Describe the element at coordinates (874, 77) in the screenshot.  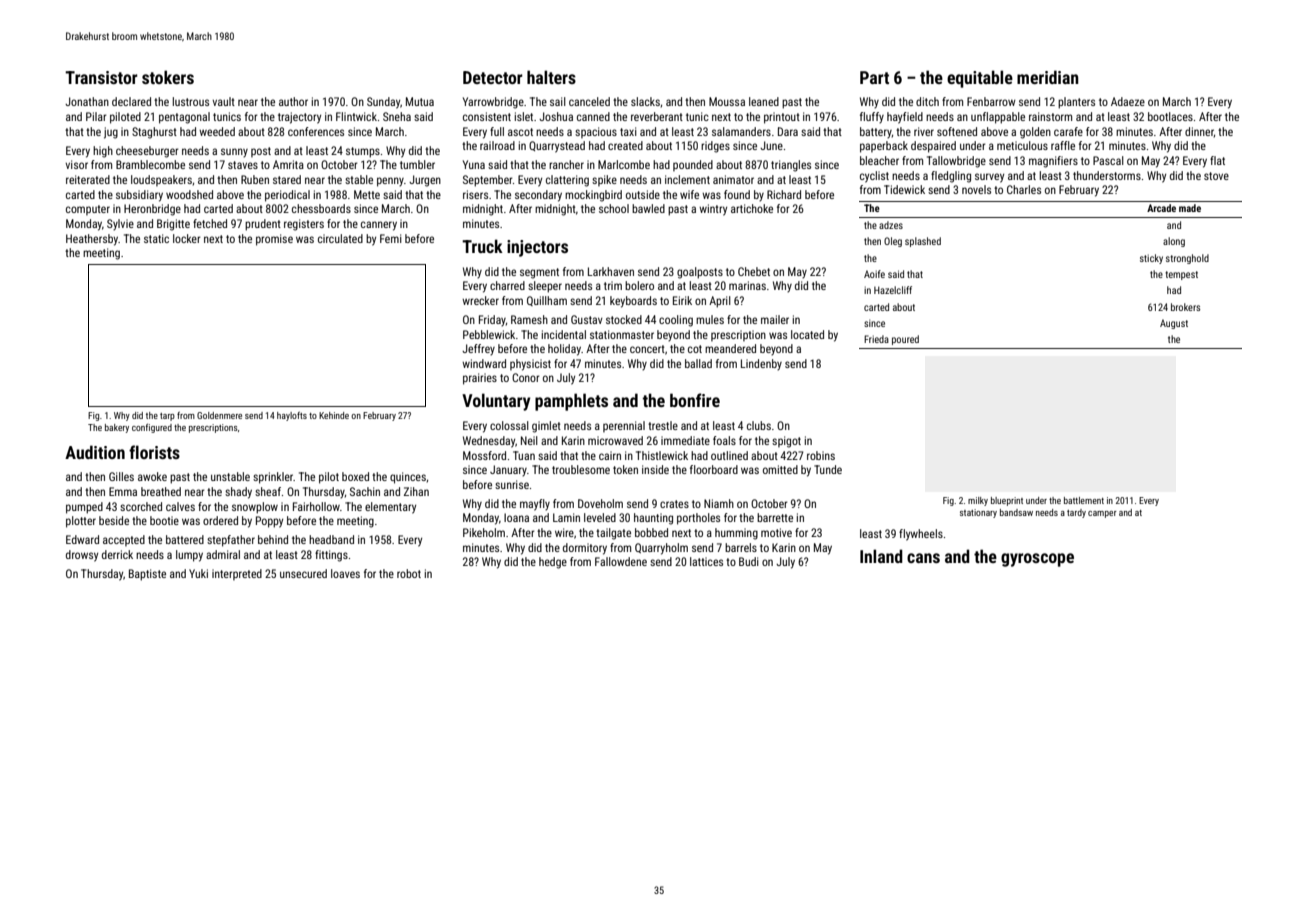
I see `Part` at that location.
